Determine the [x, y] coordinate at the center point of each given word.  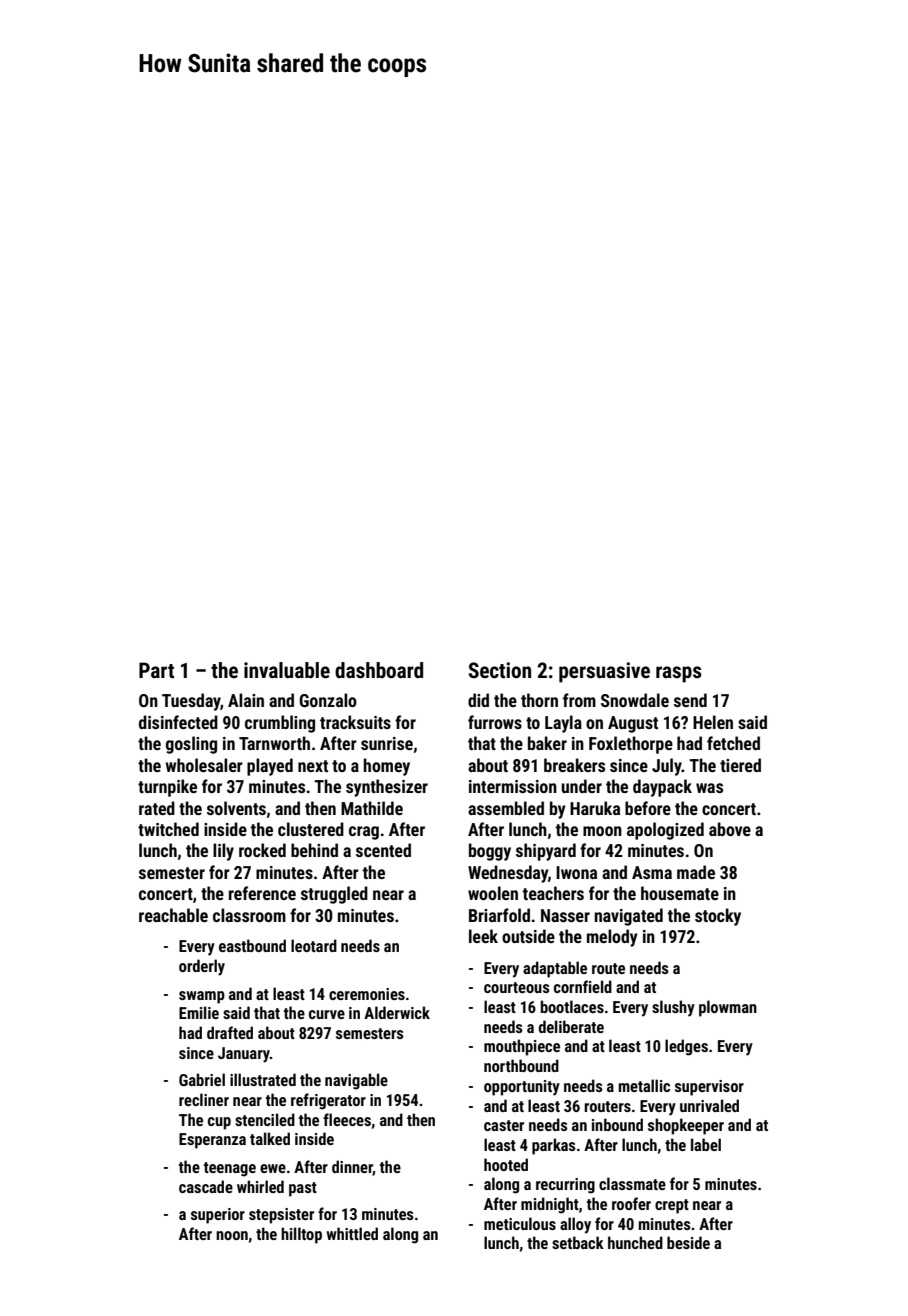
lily [223, 852]
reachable [173, 915]
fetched [733, 743]
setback [578, 1242]
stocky [718, 917]
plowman [728, 1008]
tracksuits [355, 722]
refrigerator [328, 1101]
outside [528, 936]
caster [504, 1125]
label [706, 1144]
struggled [334, 895]
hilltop [301, 1235]
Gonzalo [328, 700]
